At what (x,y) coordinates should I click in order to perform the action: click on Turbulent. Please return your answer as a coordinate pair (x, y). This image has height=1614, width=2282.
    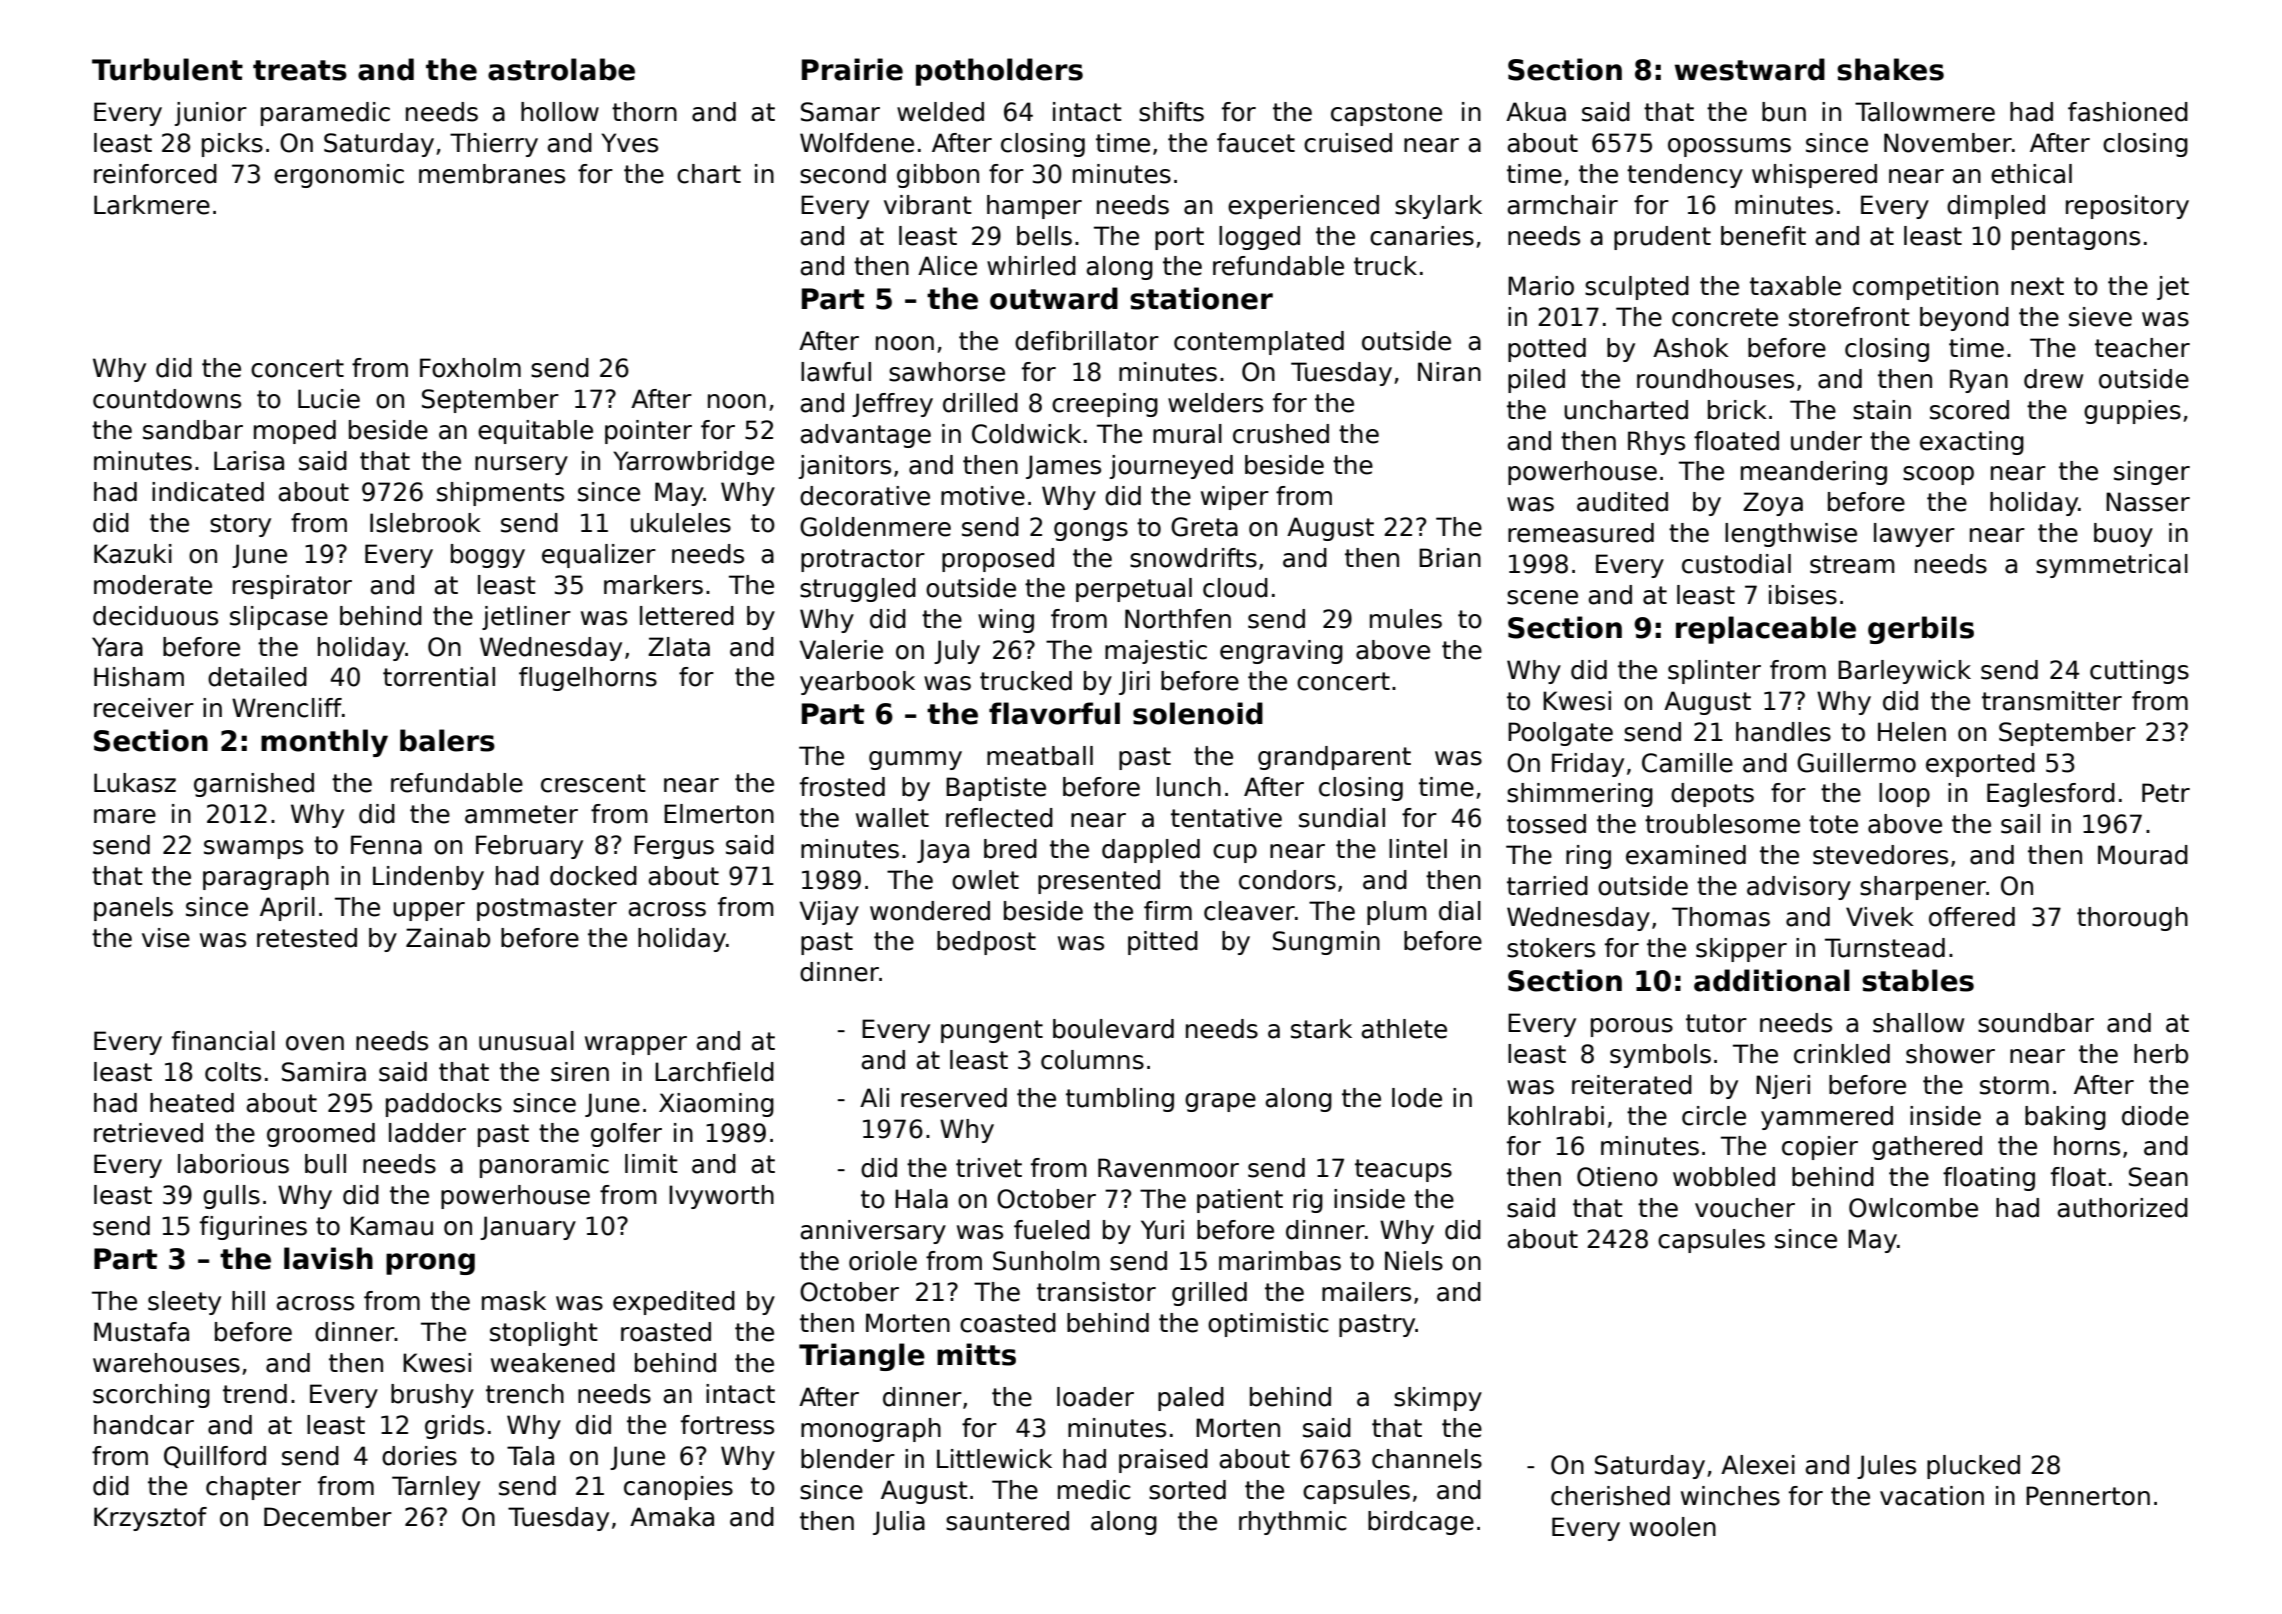
    Looking at the image, I should click on (167, 69).
